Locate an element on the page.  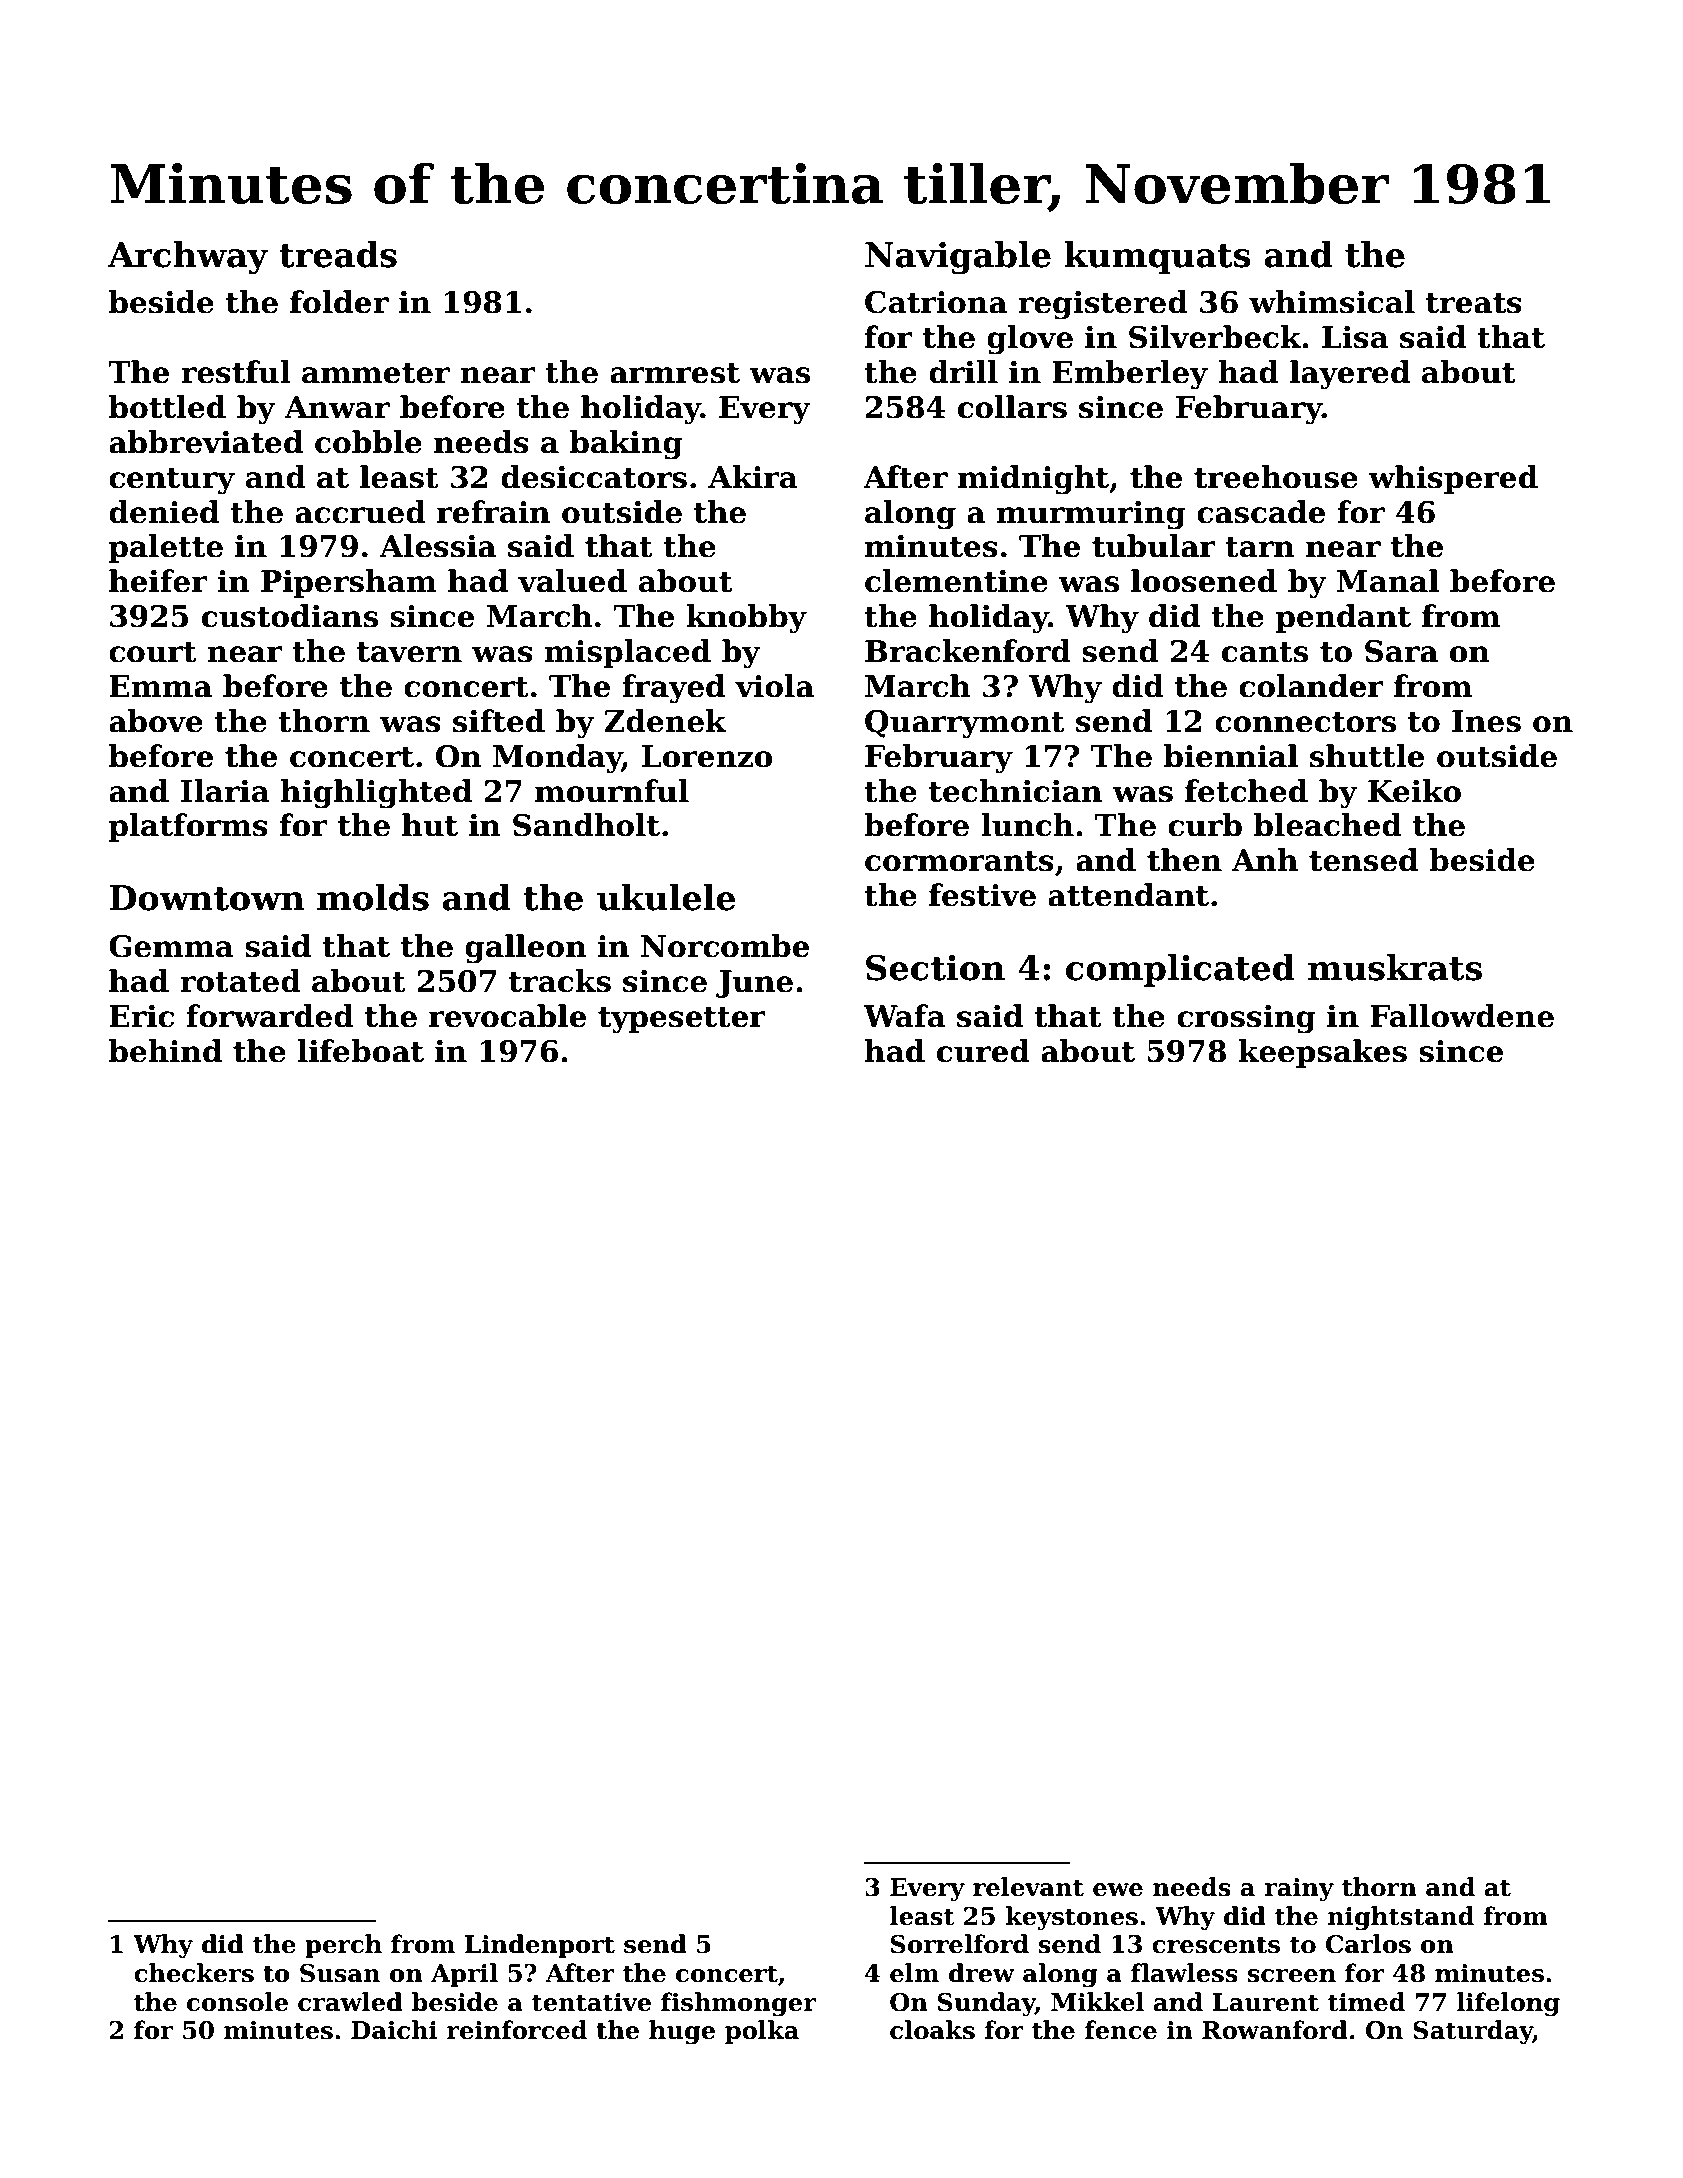
knobby is located at coordinates (746, 619).
